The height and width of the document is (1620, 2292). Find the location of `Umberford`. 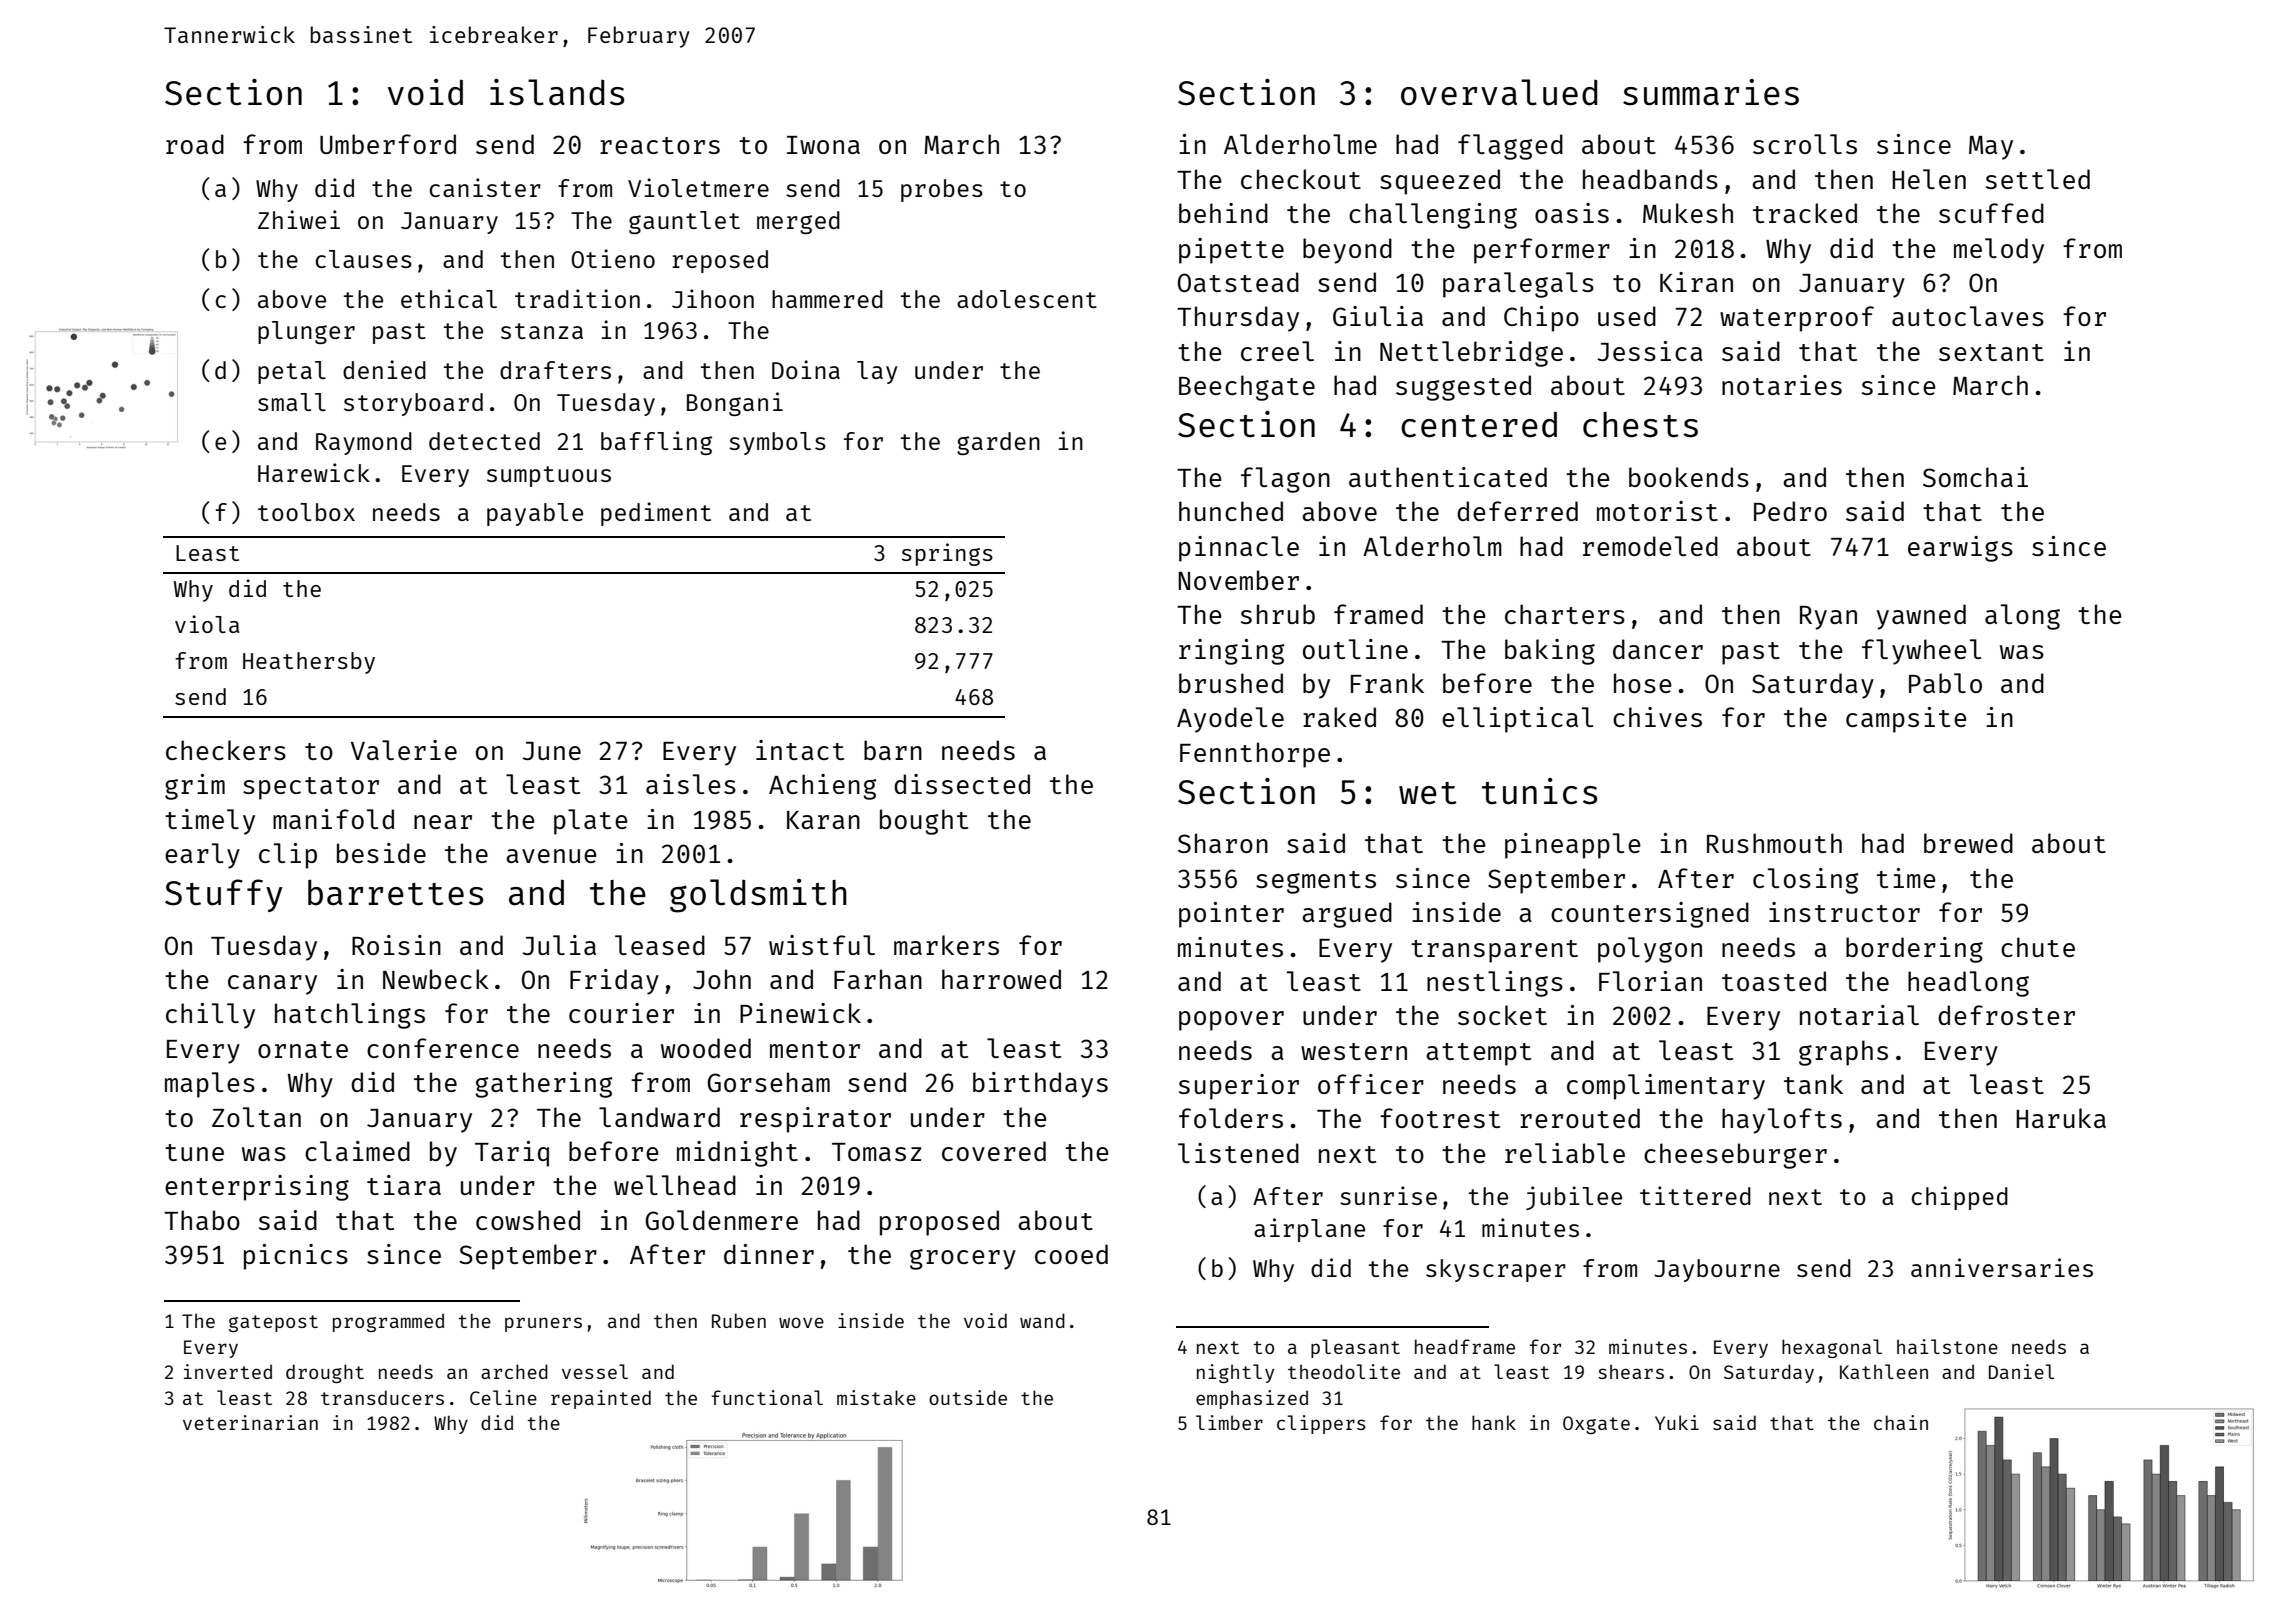

Umberford is located at coordinates (388, 144).
